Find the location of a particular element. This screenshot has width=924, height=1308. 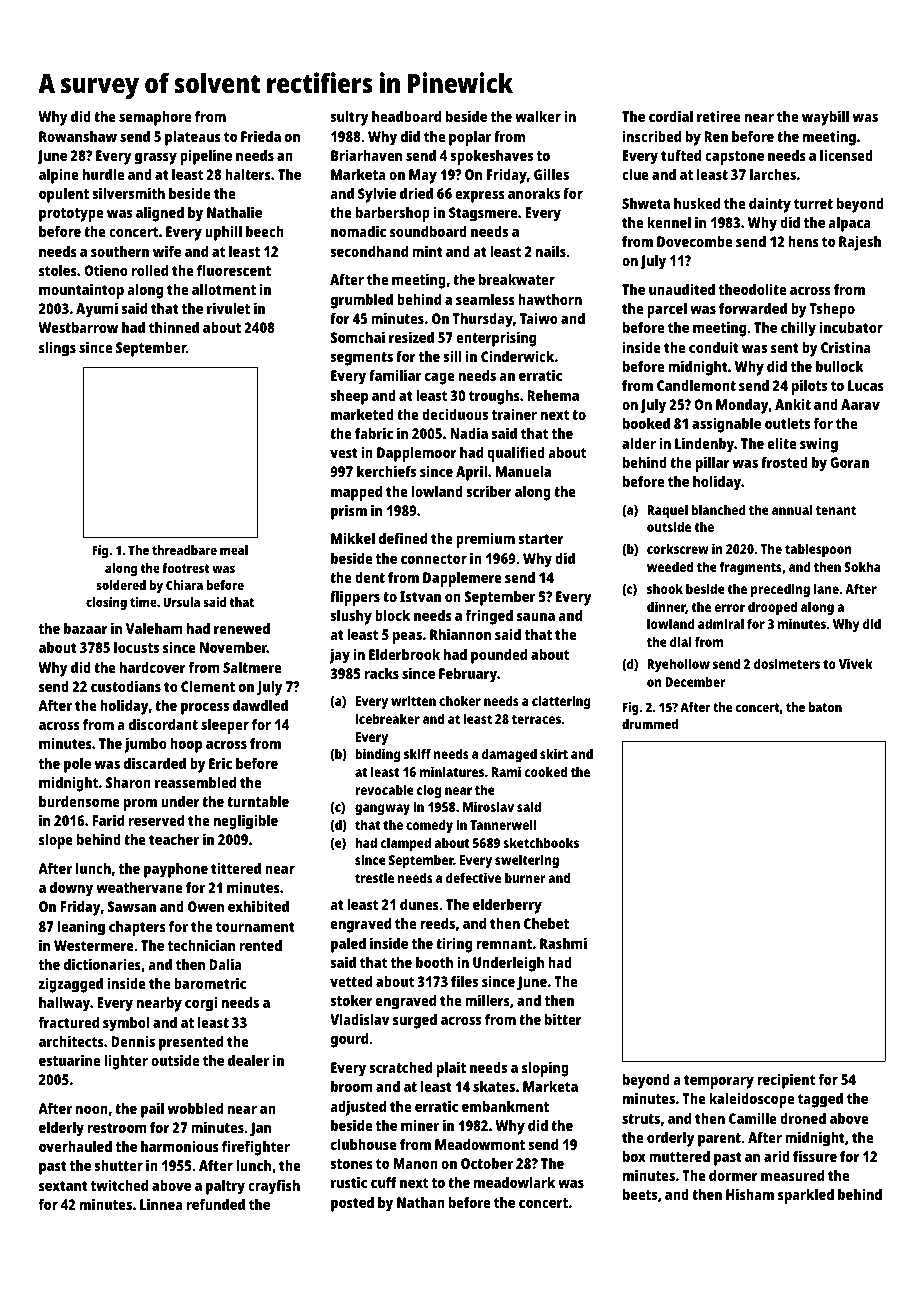

sketchbooks is located at coordinates (541, 842).
